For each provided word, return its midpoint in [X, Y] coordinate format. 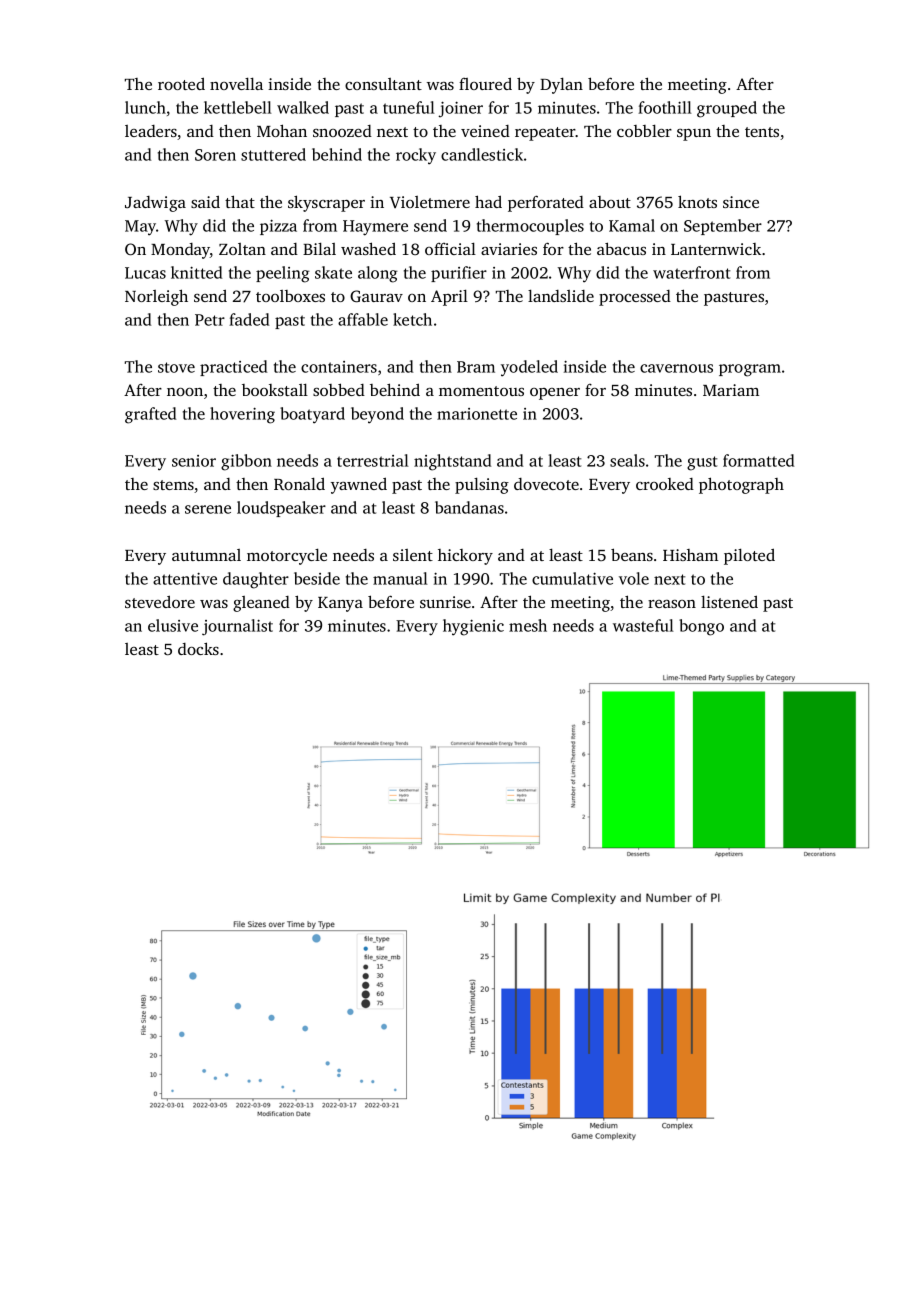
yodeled [529, 368]
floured [485, 83]
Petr [210, 320]
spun [694, 135]
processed [635, 298]
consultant [383, 84]
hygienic [473, 627]
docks [198, 648]
